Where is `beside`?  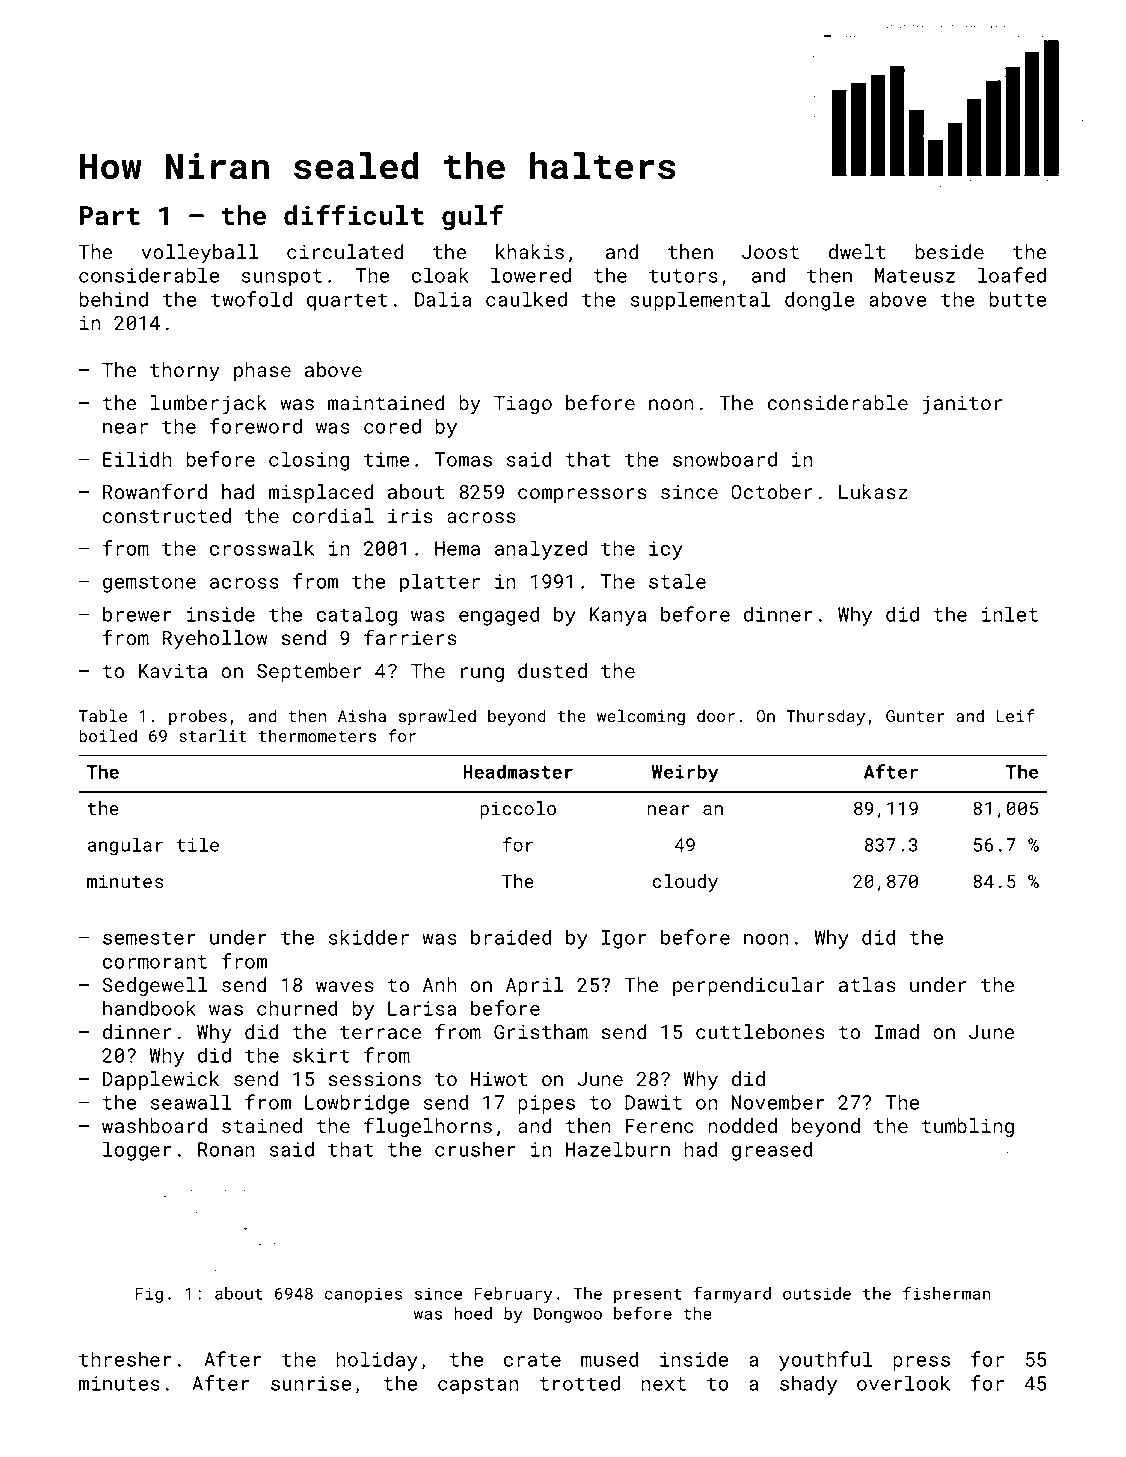 beside is located at coordinates (949, 251).
